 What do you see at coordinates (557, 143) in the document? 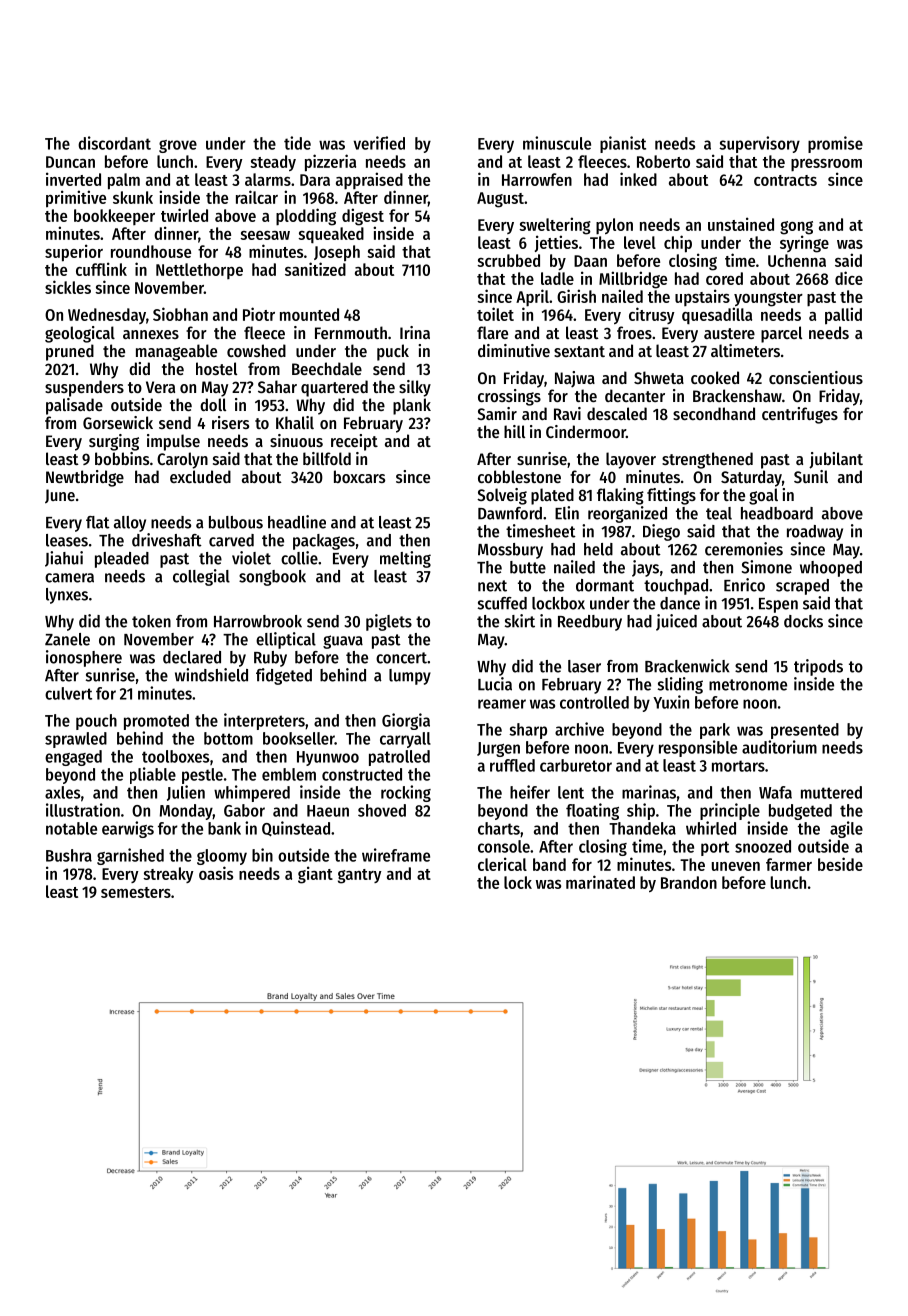
I see `minuscule` at bounding box center [557, 143].
